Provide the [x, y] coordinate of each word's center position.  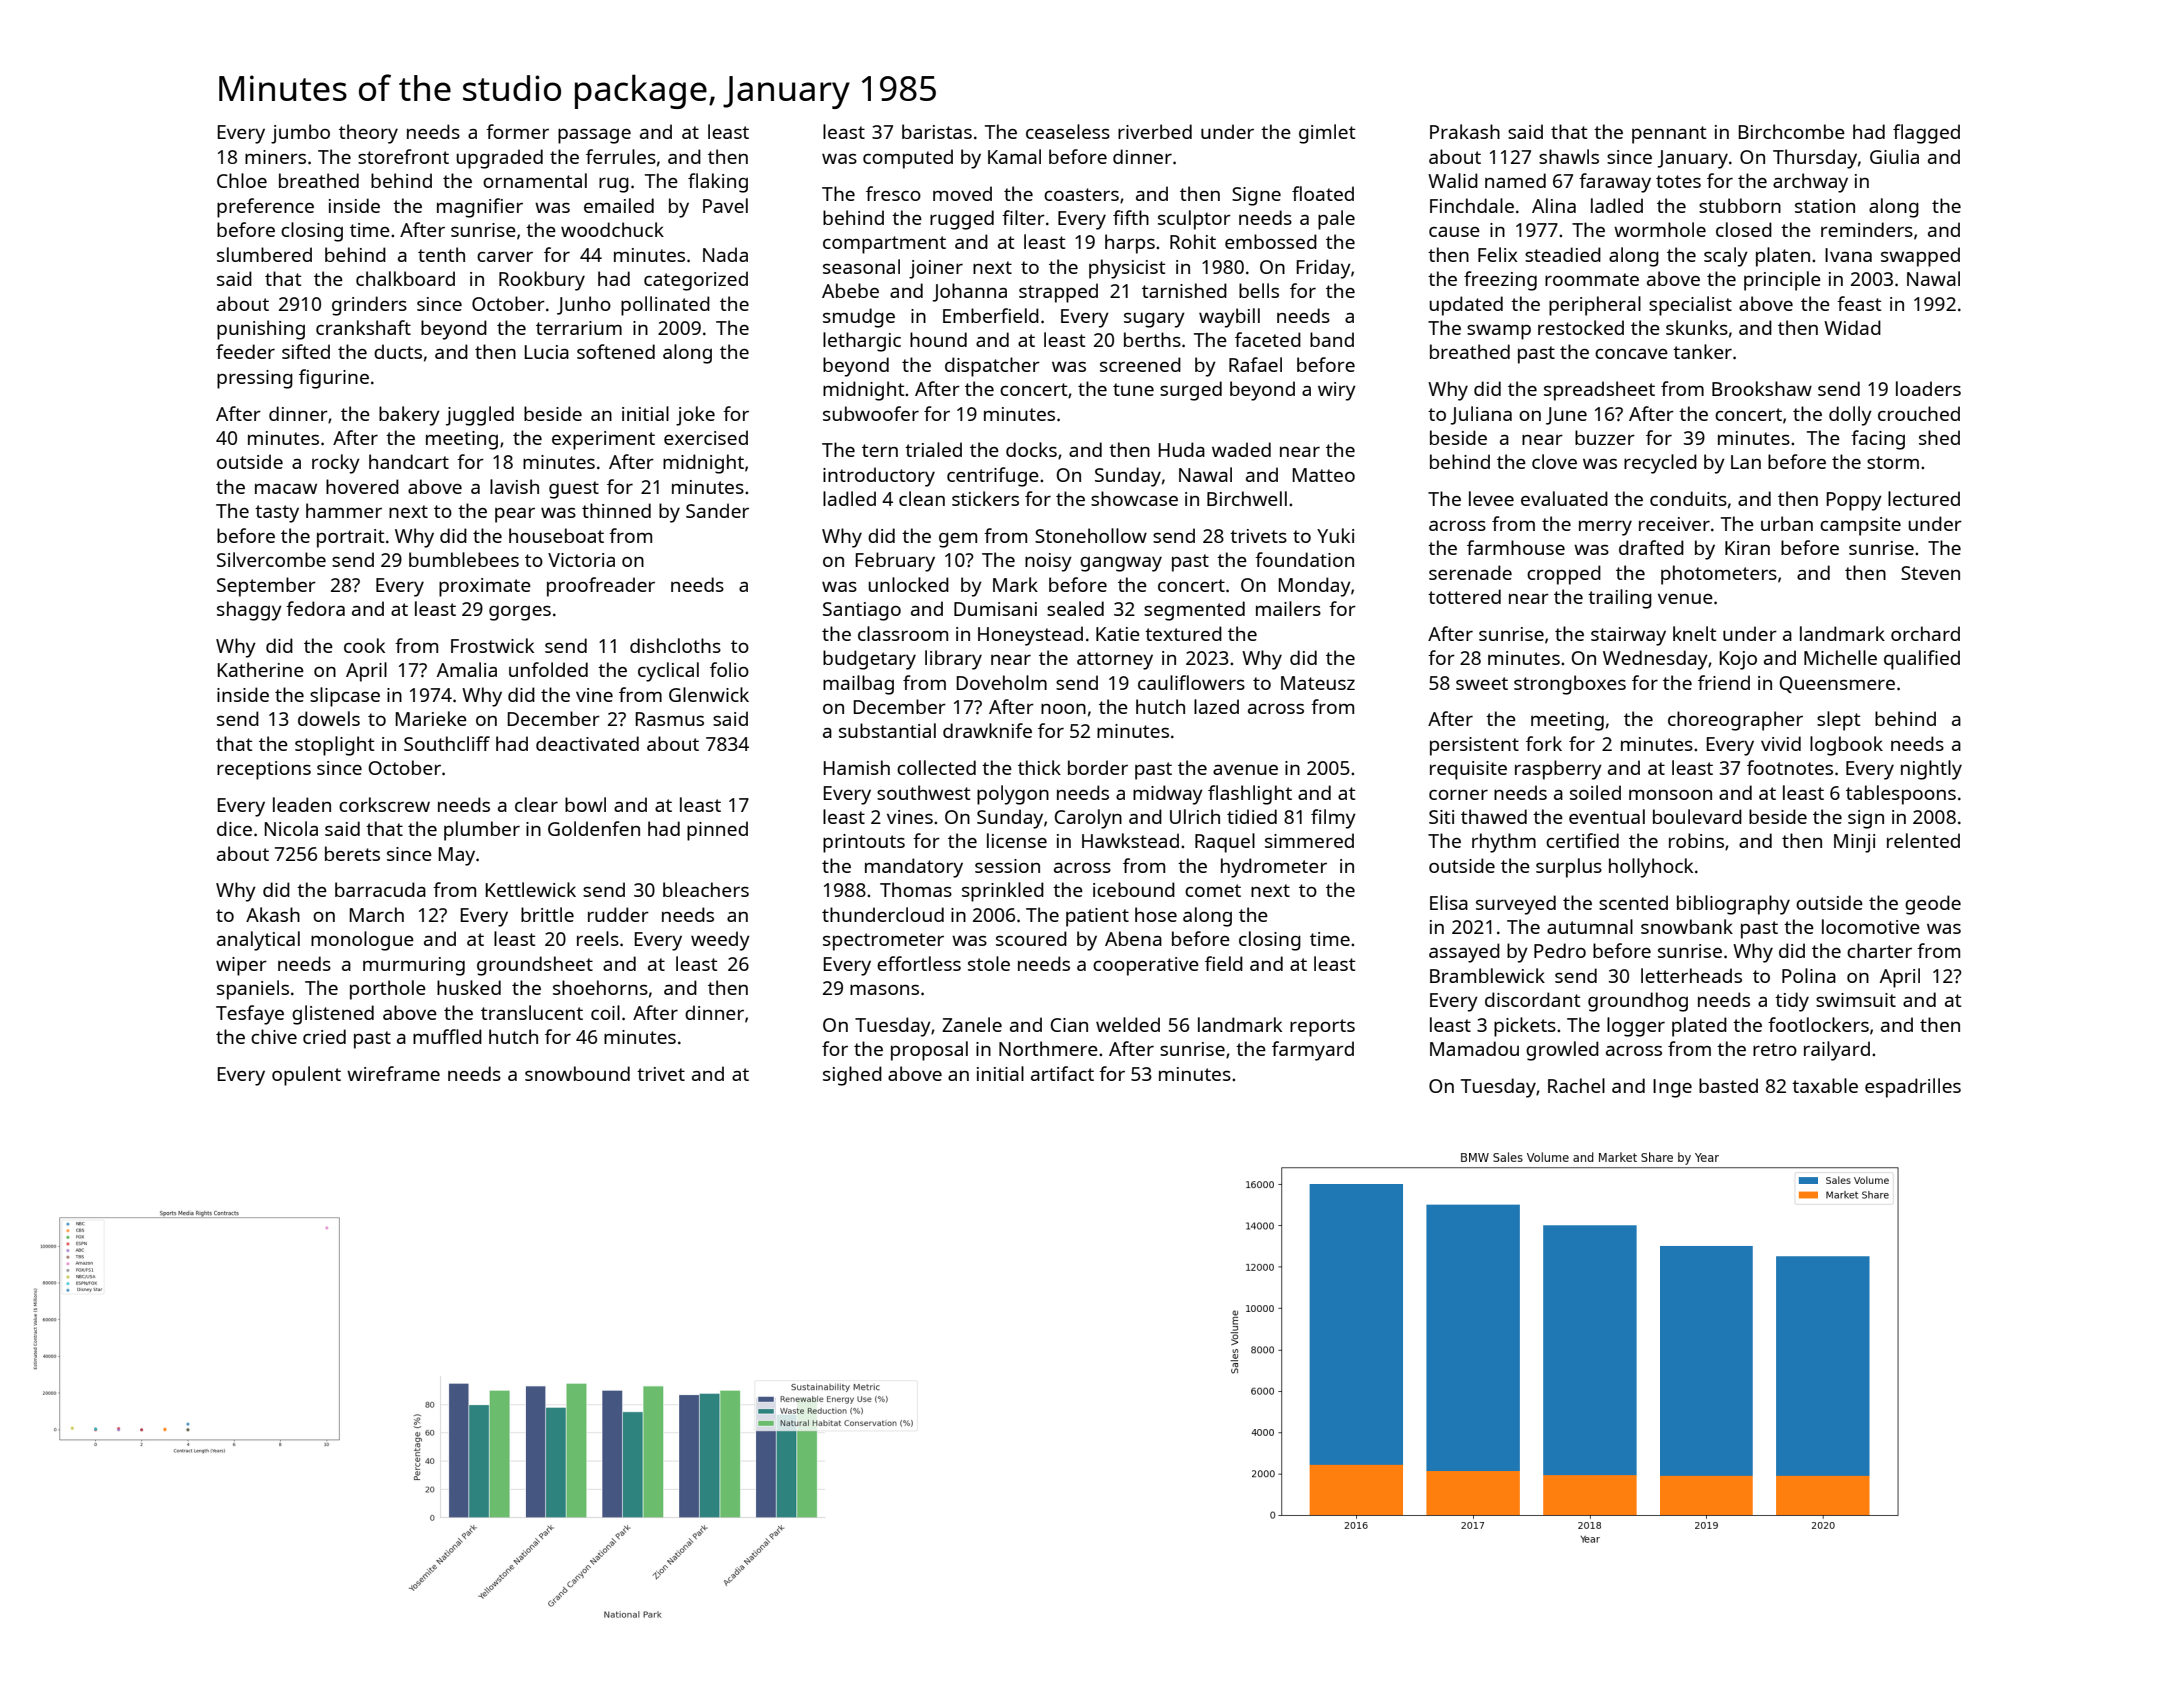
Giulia [1894, 156]
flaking [718, 183]
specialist [1690, 306]
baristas [937, 131]
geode [1933, 905]
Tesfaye [250, 1015]
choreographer [1735, 721]
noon [1063, 709]
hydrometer [1274, 868]
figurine [334, 379]
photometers [1719, 575]
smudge [859, 318]
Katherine [261, 669]
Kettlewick [531, 889]
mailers [1288, 608]
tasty [277, 514]
